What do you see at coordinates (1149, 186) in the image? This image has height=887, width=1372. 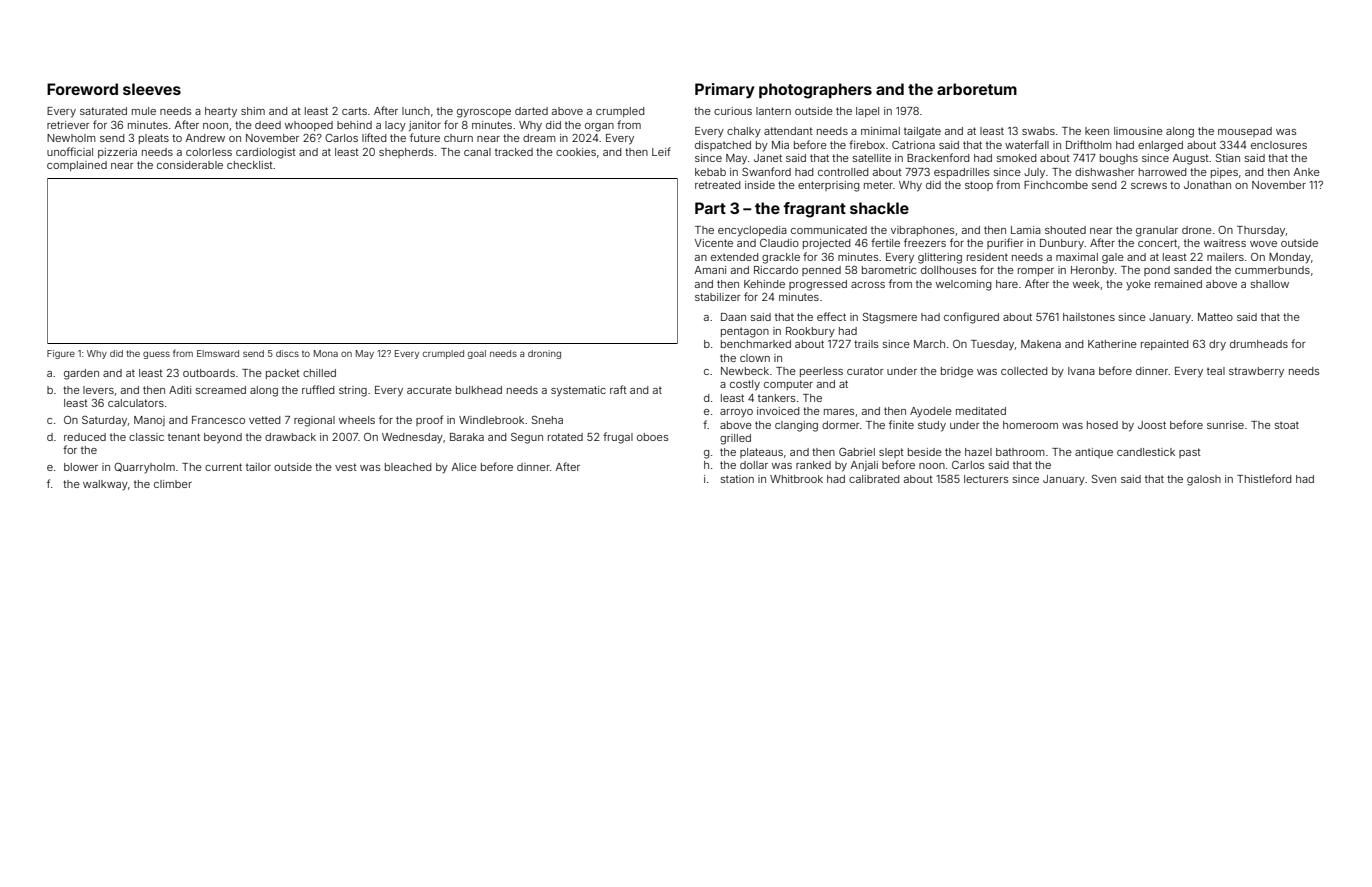 I see `screws` at bounding box center [1149, 186].
